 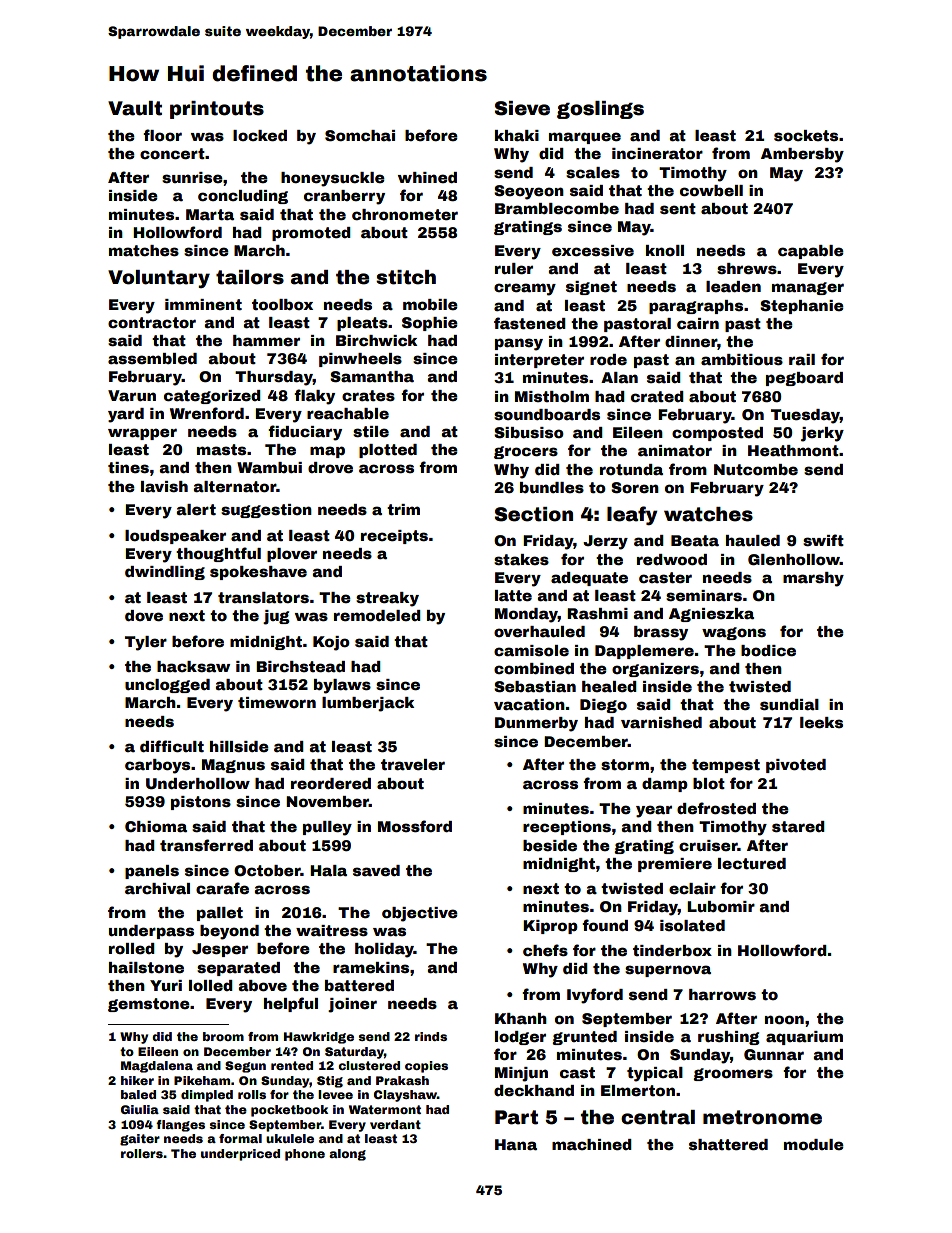 I want to click on Sieve, so click(x=522, y=108).
